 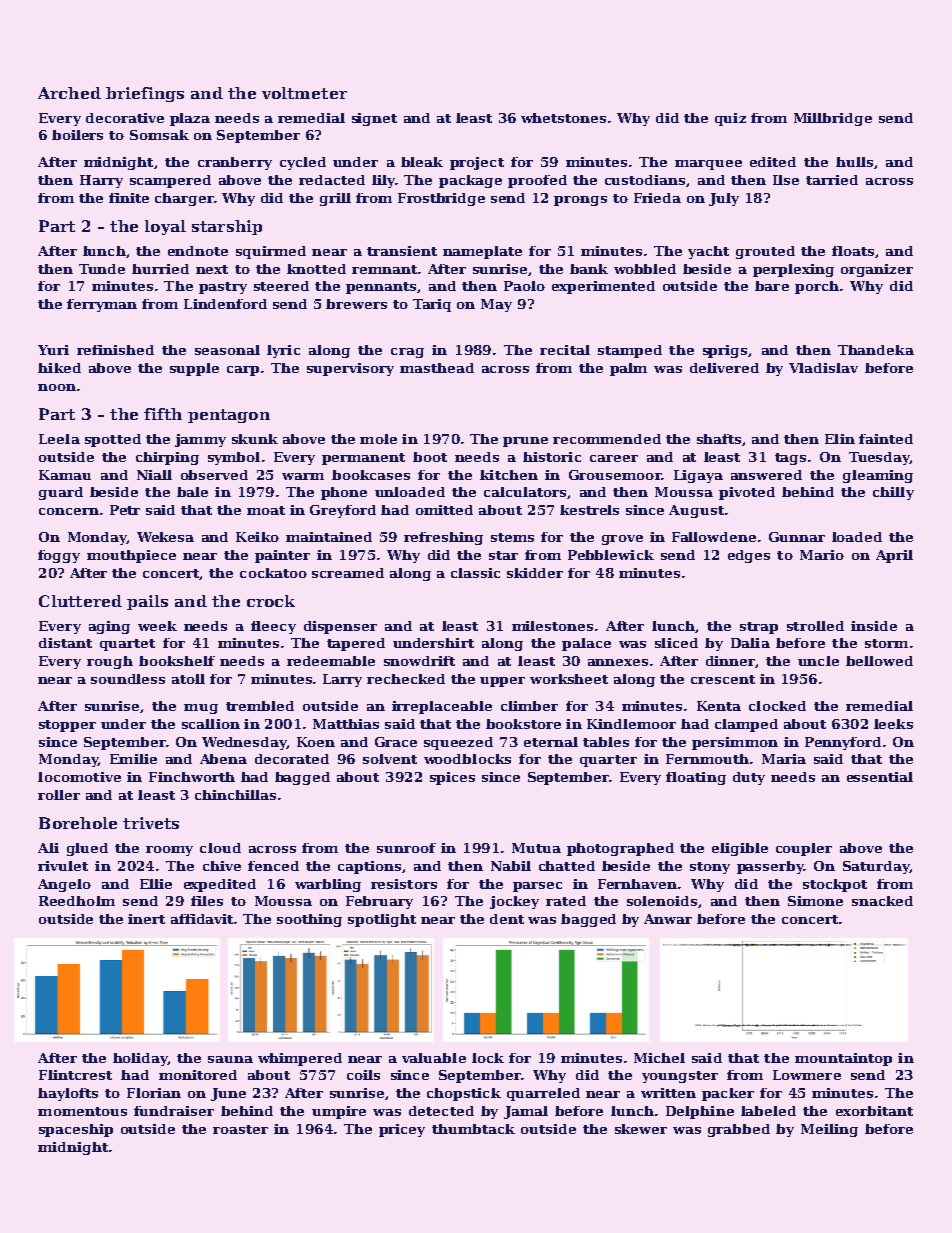 I want to click on spaceship, so click(x=76, y=1130).
